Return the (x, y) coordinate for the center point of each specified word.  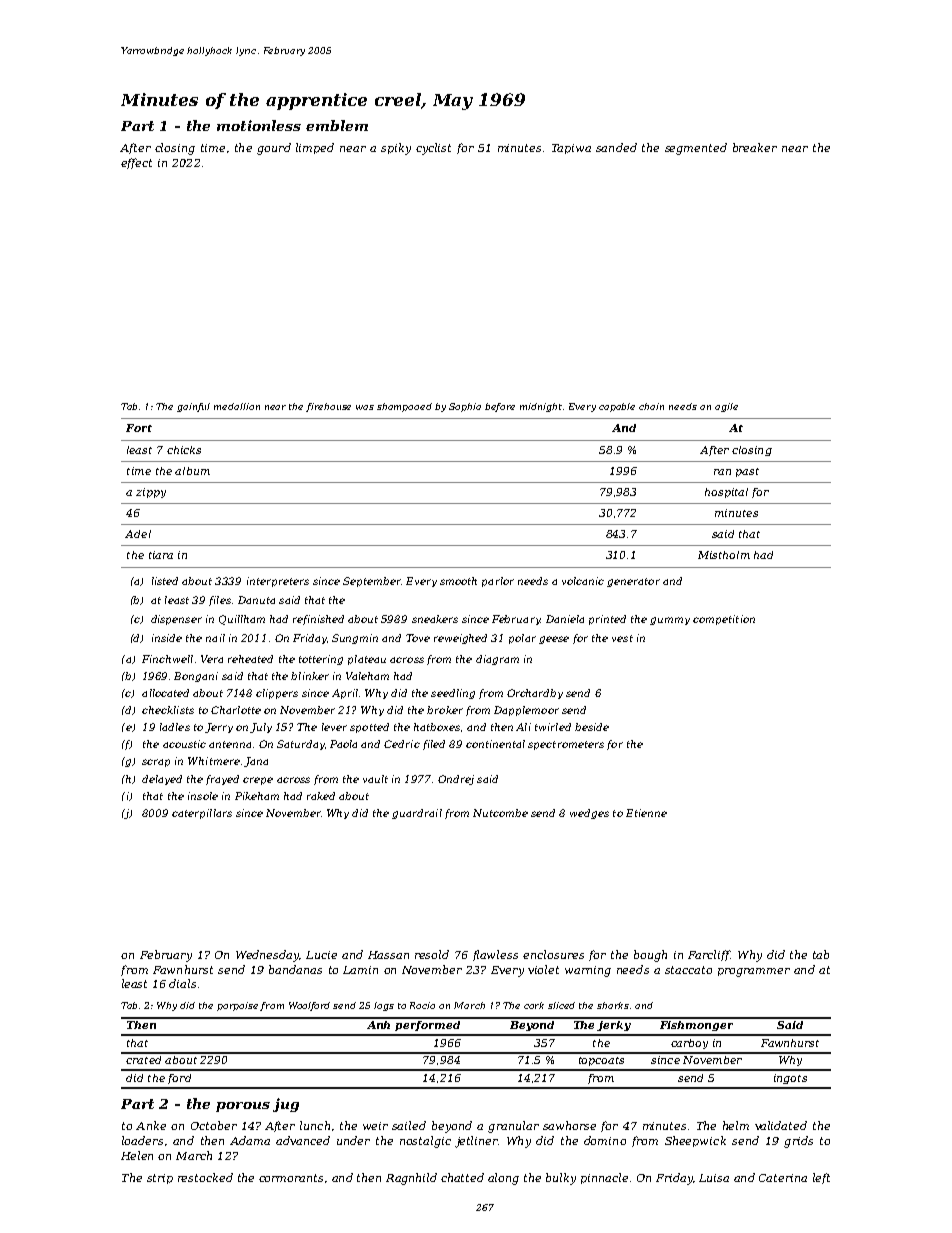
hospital (726, 493)
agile (726, 407)
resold (432, 954)
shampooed (404, 407)
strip (160, 1179)
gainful (193, 407)
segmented (696, 149)
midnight (541, 407)
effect (136, 163)
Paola (343, 744)
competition (724, 620)
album (192, 471)
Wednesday (267, 956)
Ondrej (456, 780)
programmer (754, 972)
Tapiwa (571, 149)
